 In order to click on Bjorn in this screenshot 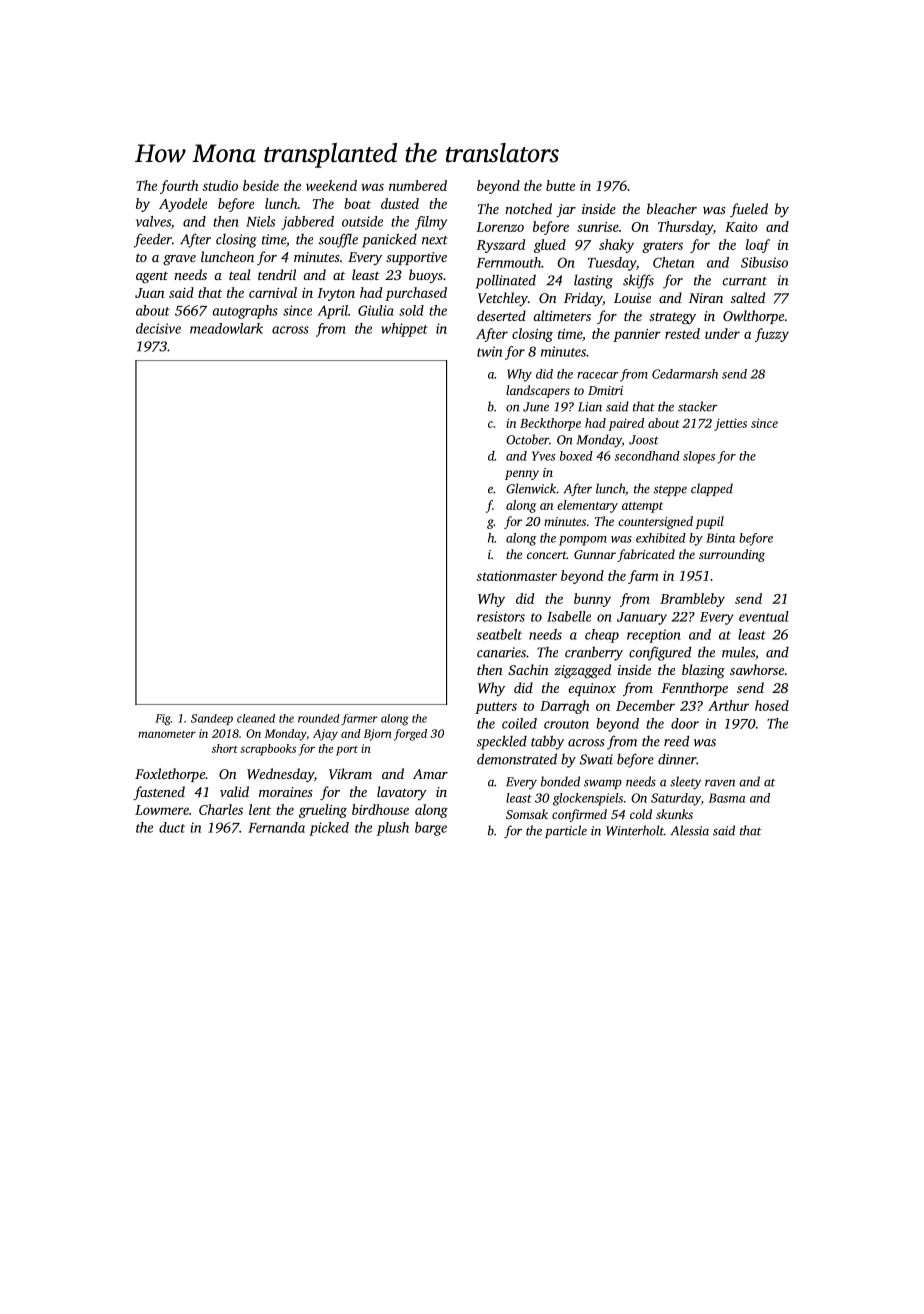, I will do `click(378, 735)`.
